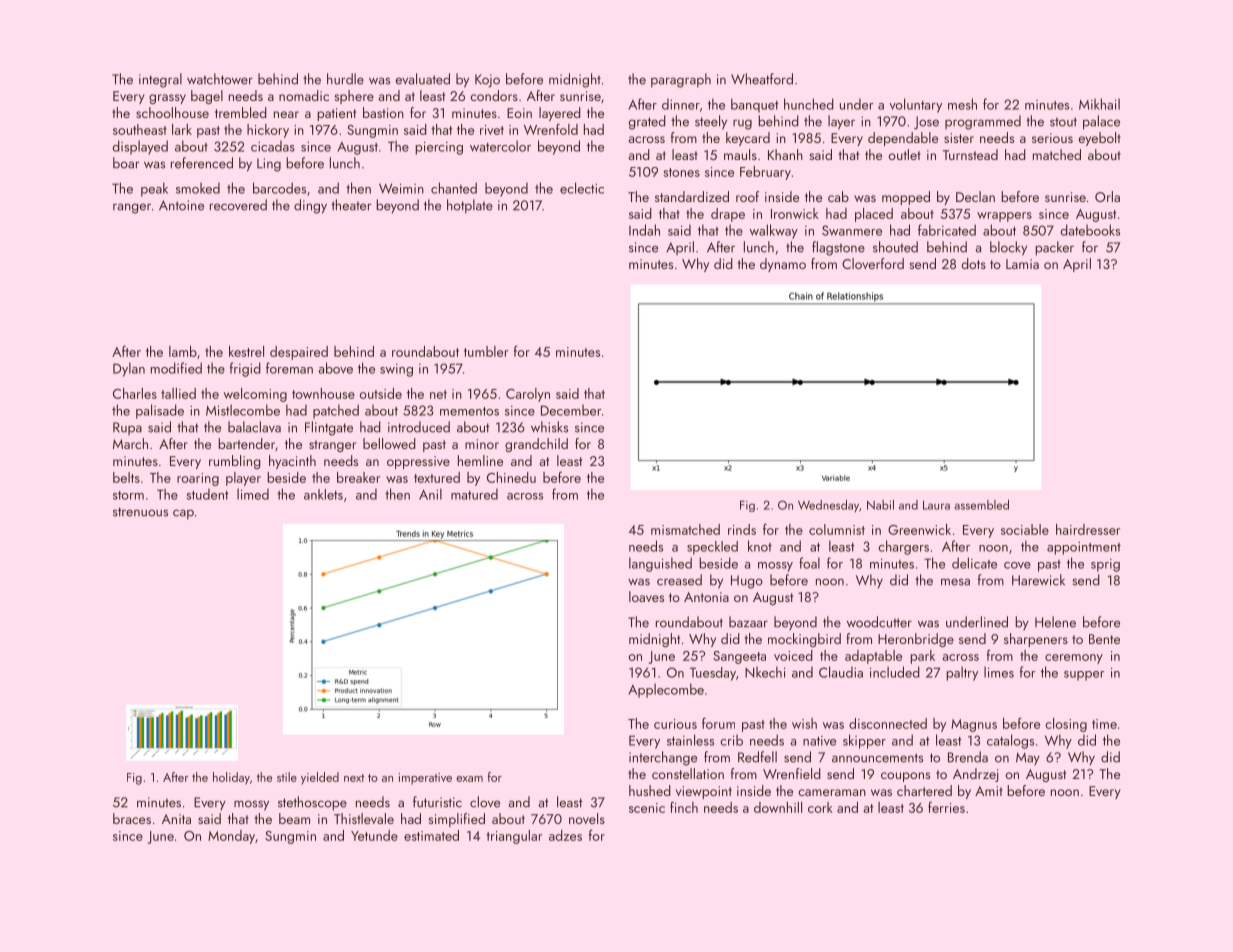 This image has width=1233, height=952. Describe the element at coordinates (731, 740) in the image. I see `crib` at that location.
